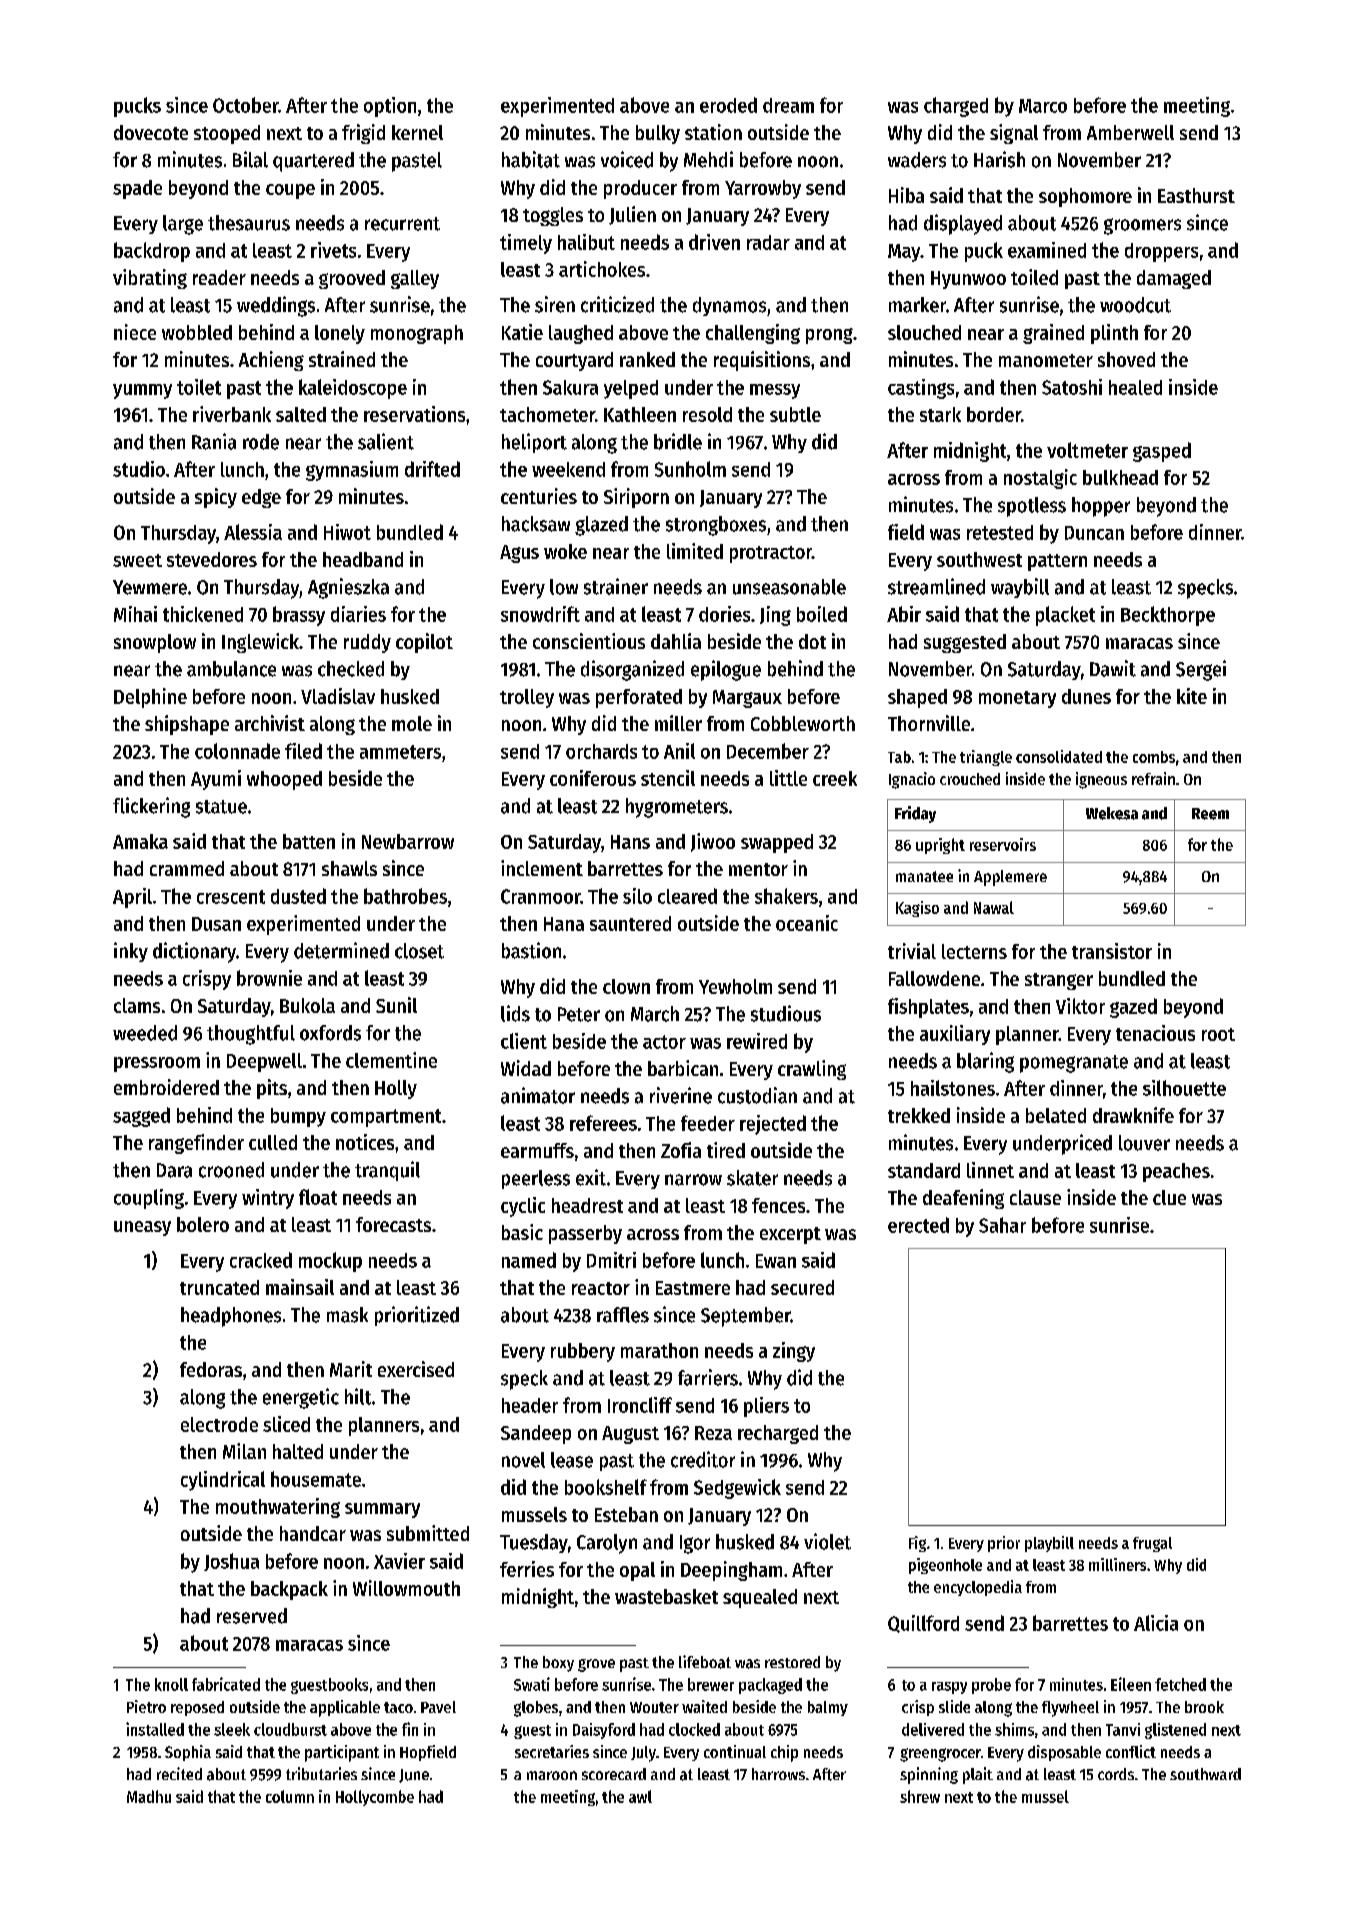 Image resolution: width=1359 pixels, height=1922 pixels. Describe the element at coordinates (151, 807) in the page. I see `flickering` at that location.
